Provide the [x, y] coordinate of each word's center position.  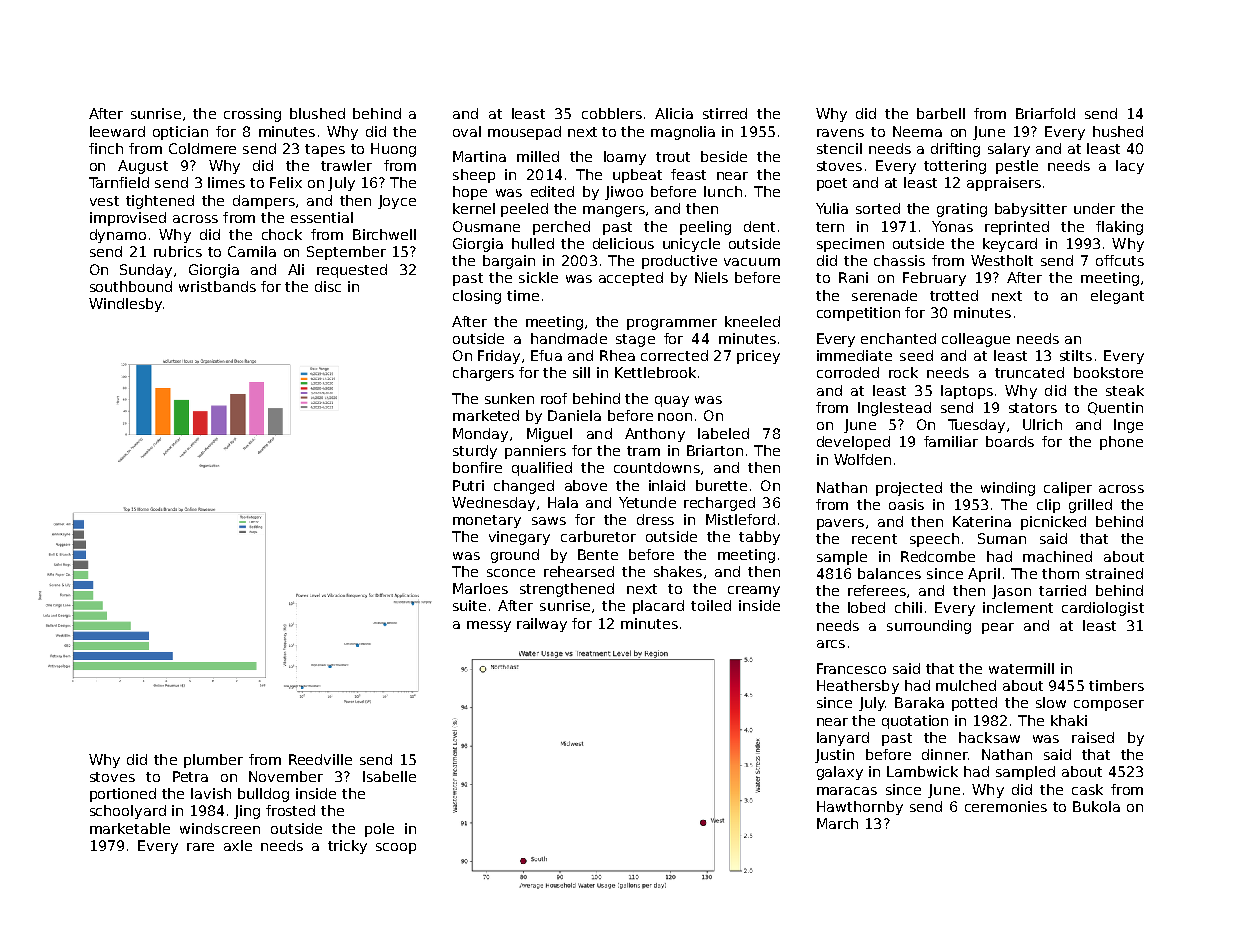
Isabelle [389, 776]
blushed [317, 113]
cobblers [612, 113]
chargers [483, 374]
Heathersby [858, 687]
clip [1048, 506]
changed [524, 487]
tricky [347, 847]
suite [469, 605]
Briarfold [1045, 113]
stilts [1076, 355]
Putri [468, 485]
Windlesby [125, 305]
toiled [711, 605]
